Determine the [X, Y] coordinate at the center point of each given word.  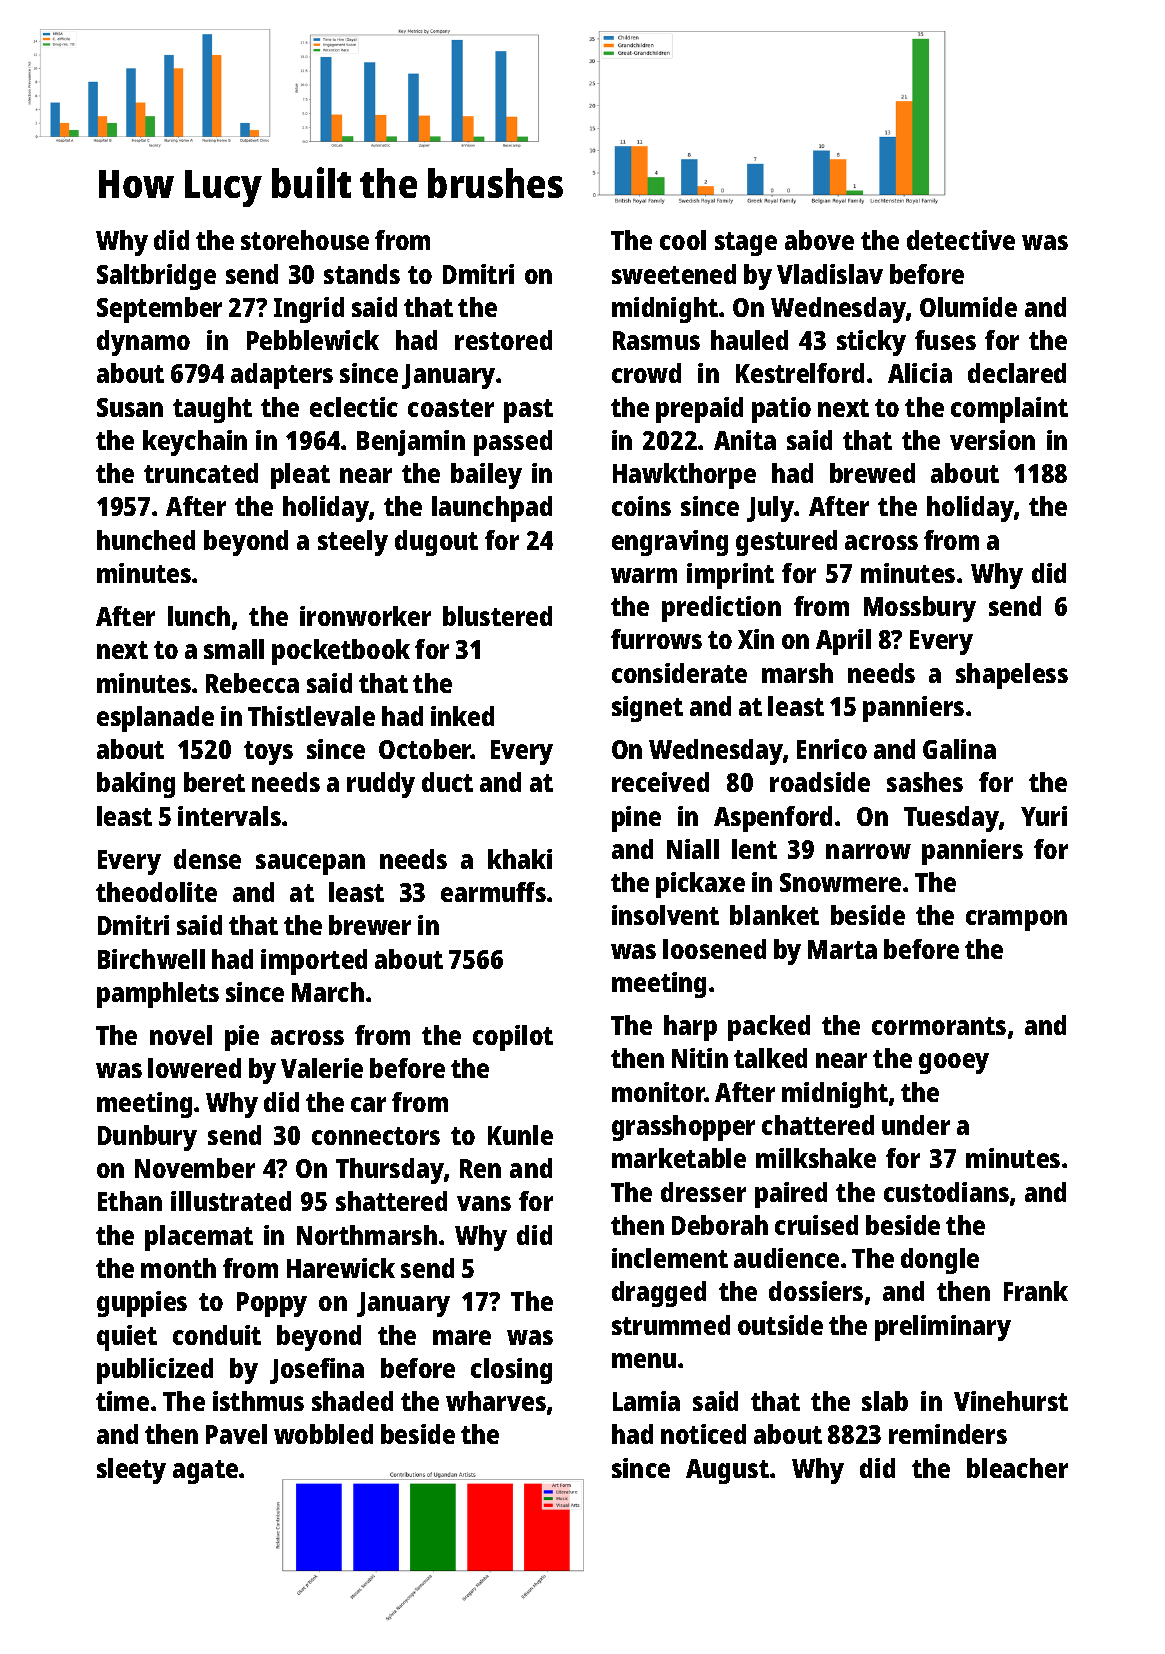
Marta [842, 949]
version [992, 440]
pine [636, 819]
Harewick [341, 1268]
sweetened [674, 274]
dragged [659, 1294]
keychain [195, 443]
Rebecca [252, 683]
